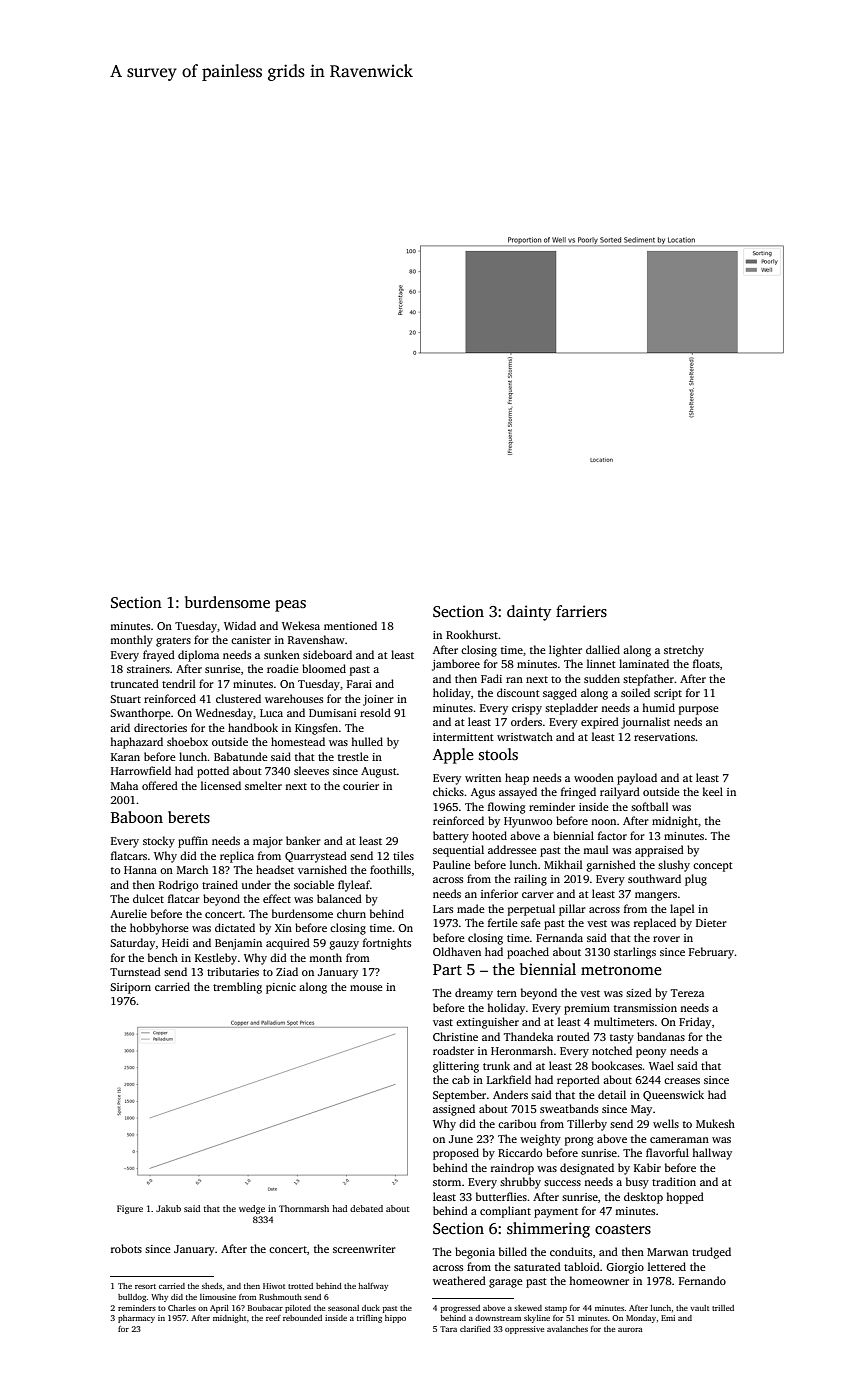 The image size is (849, 1400). I want to click on trembling, so click(237, 988).
